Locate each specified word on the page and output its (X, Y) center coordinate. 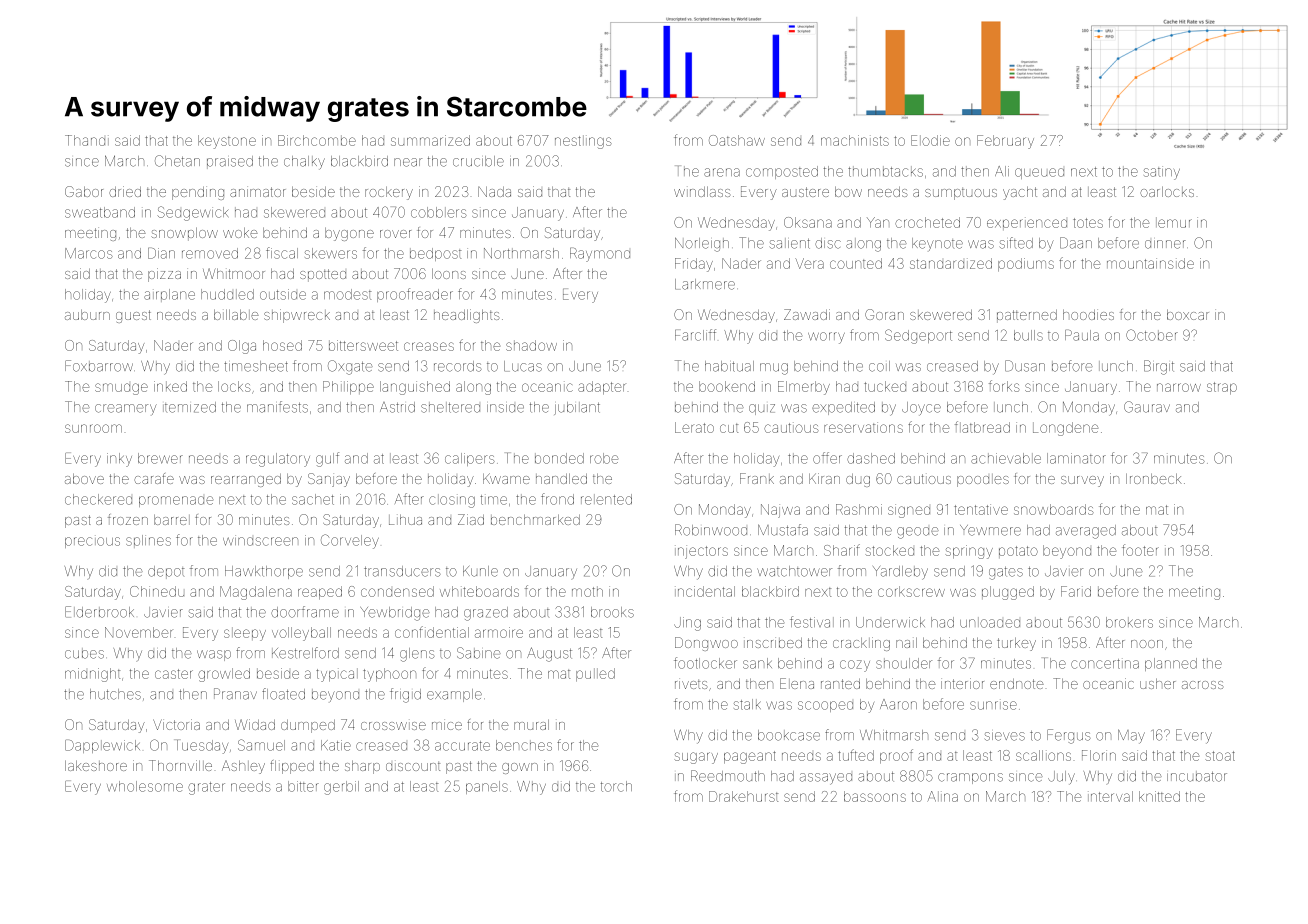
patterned (1027, 316)
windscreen (260, 540)
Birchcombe (317, 140)
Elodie (930, 140)
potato (1018, 552)
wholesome (145, 786)
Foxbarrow (99, 366)
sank (757, 663)
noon (1147, 644)
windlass (702, 191)
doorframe (305, 612)
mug (774, 369)
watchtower (794, 571)
